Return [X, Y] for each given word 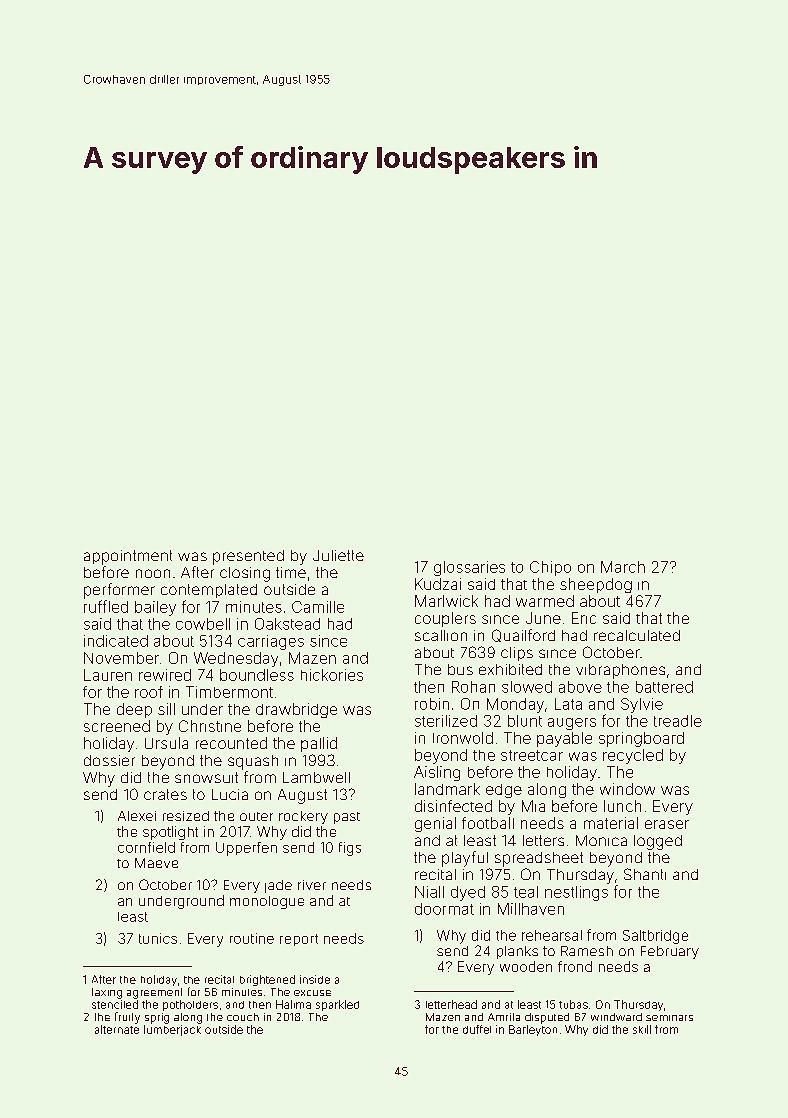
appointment [128, 557]
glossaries [469, 568]
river [312, 885]
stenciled [115, 1004]
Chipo [550, 568]
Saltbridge [655, 937]
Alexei [137, 816]
